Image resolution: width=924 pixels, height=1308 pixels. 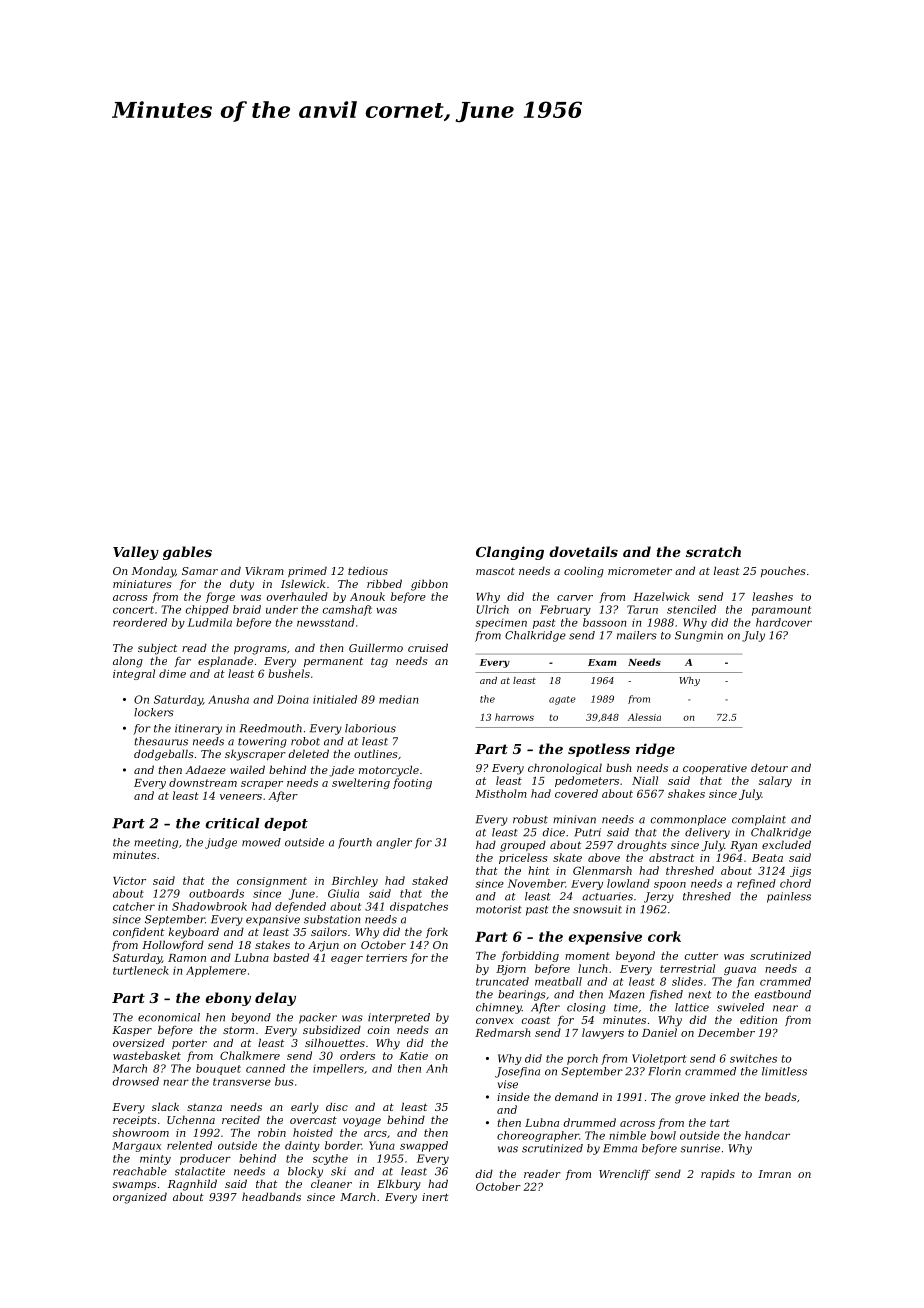 What do you see at coordinates (495, 1021) in the screenshot?
I see `convex` at bounding box center [495, 1021].
